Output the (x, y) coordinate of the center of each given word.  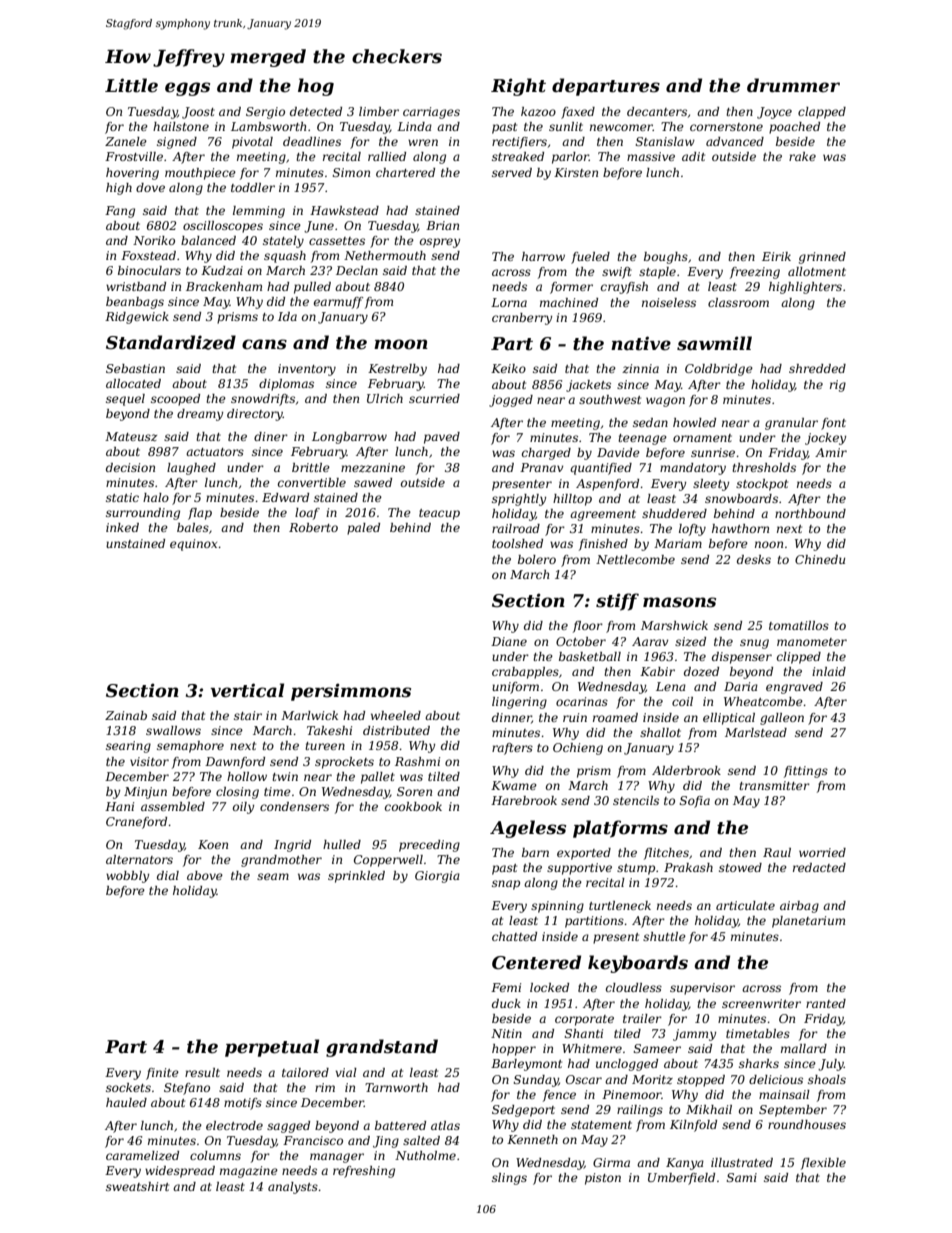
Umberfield (681, 1179)
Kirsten (576, 172)
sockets (128, 1087)
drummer (793, 85)
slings (509, 1179)
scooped (175, 400)
